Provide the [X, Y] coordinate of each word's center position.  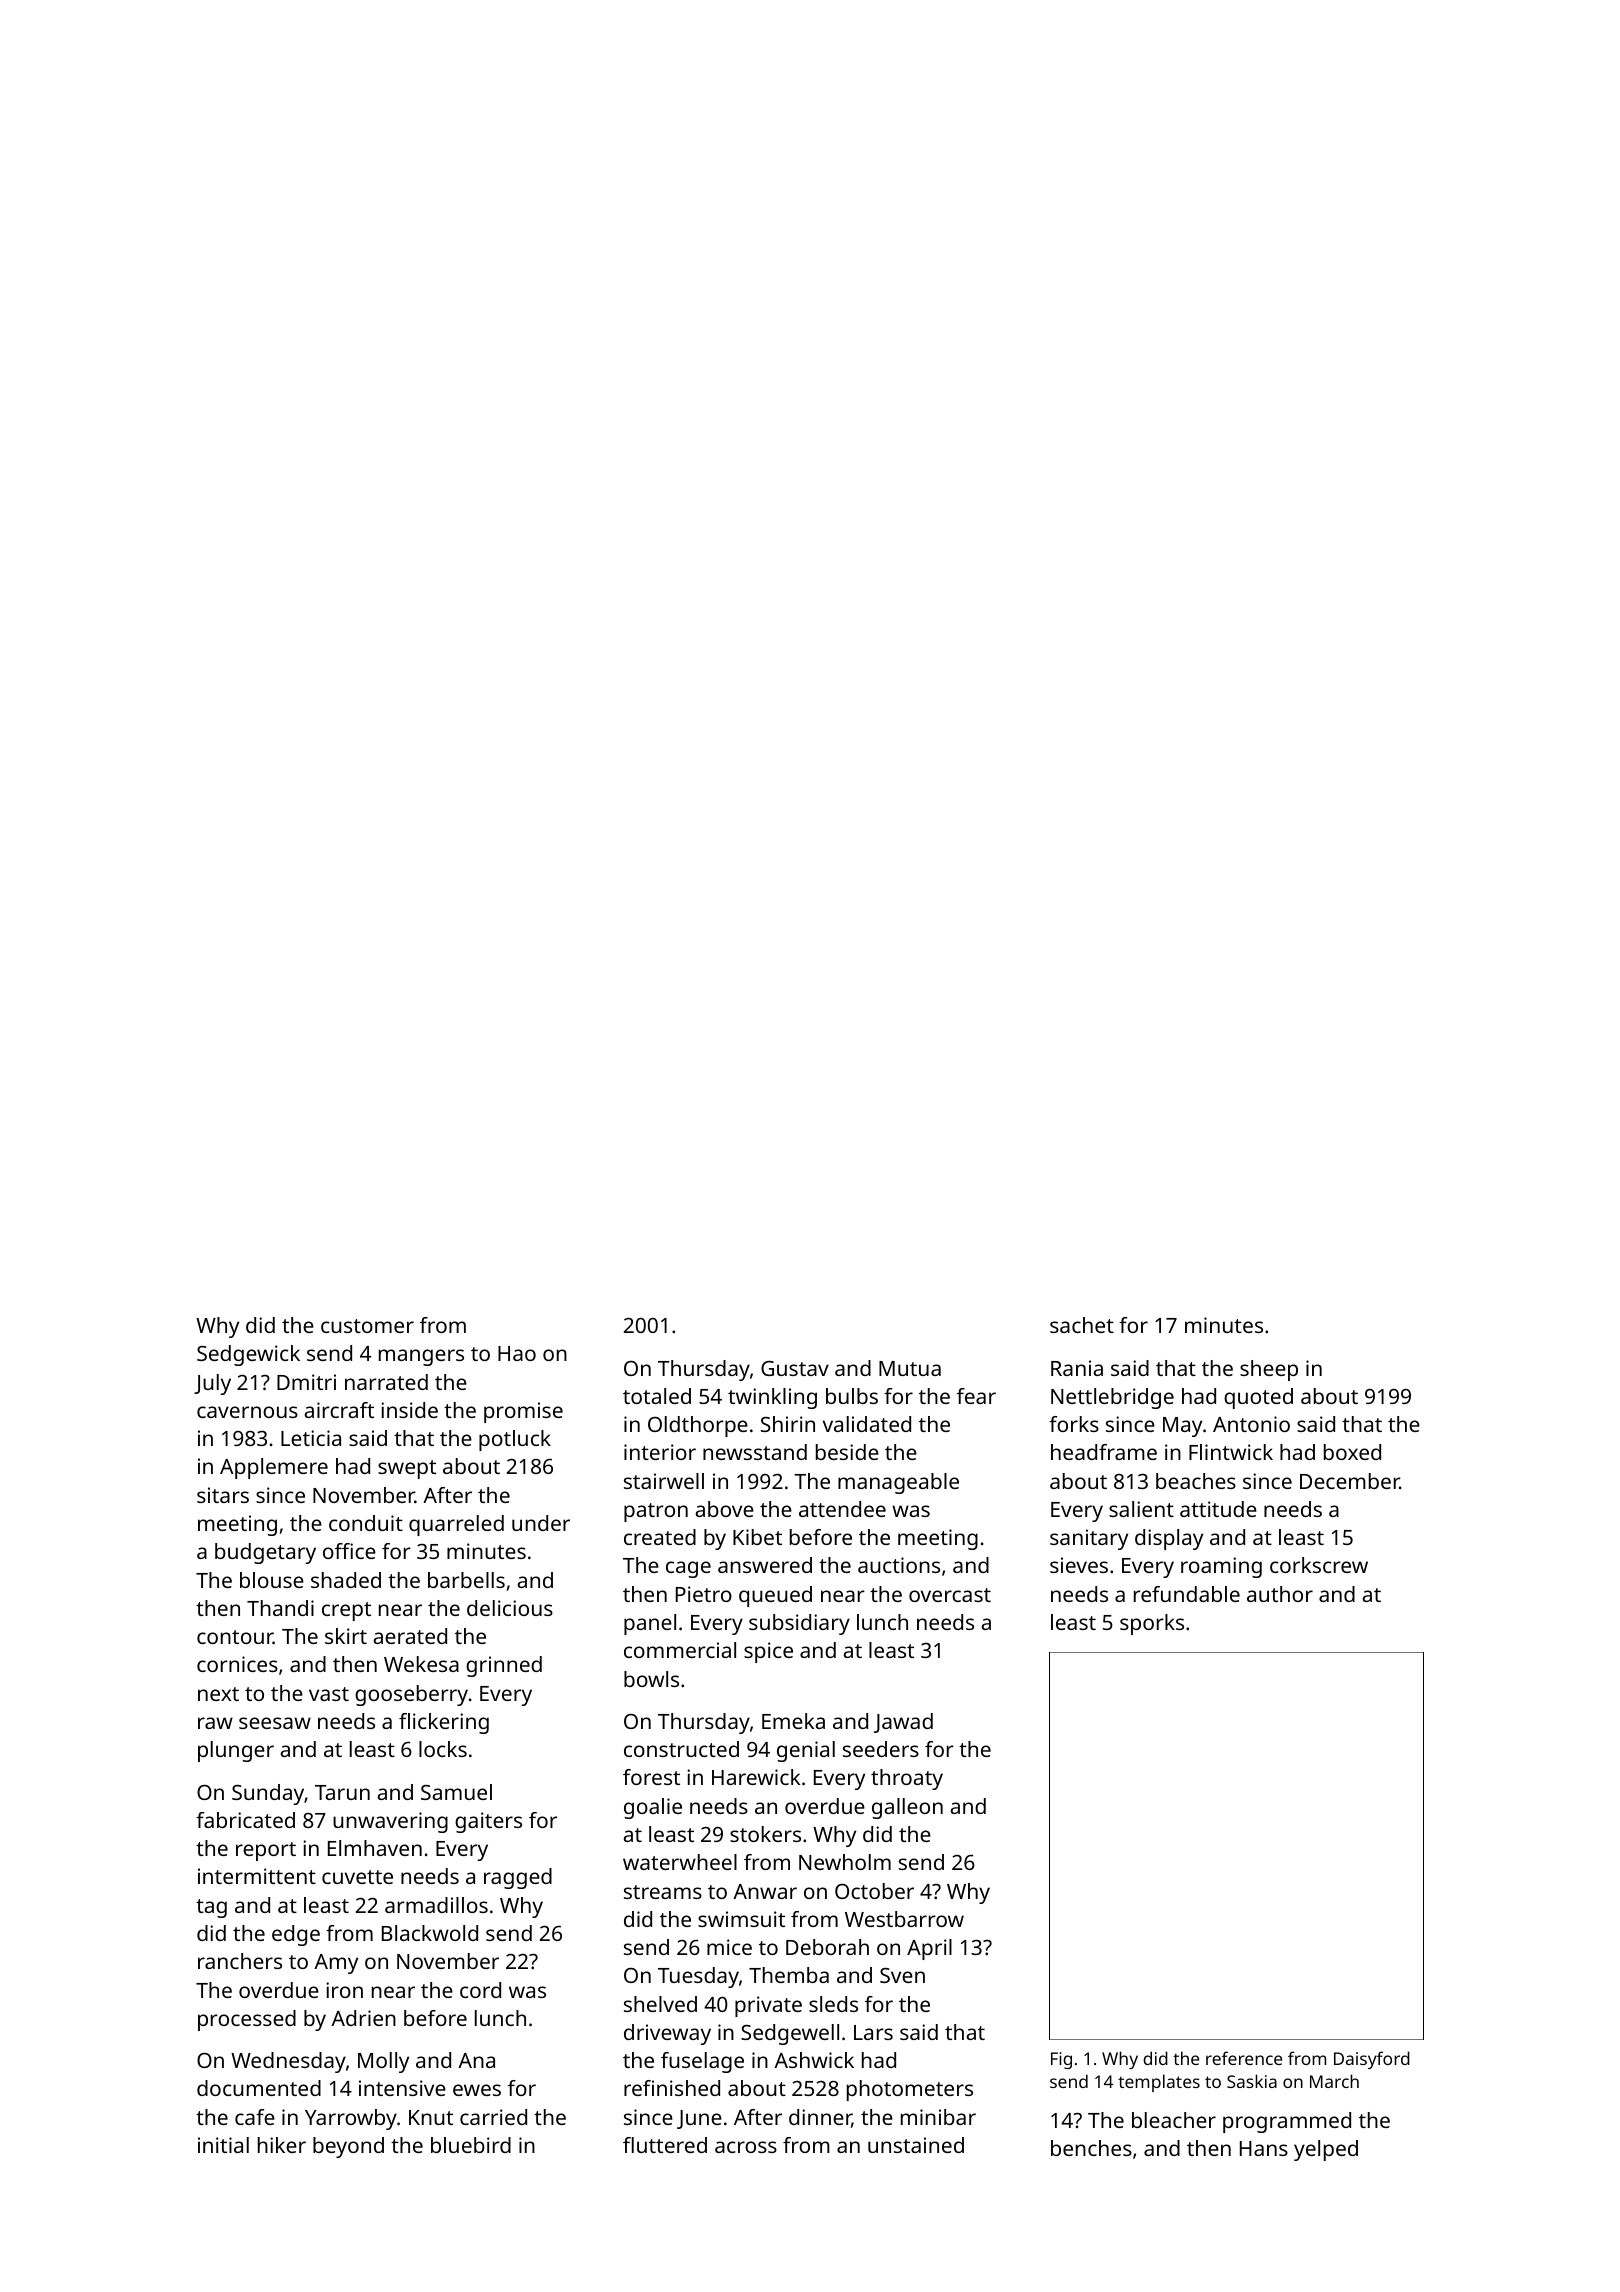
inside [409, 1410]
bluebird [471, 2145]
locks [443, 1749]
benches [1091, 2148]
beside [847, 1452]
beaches [1196, 1481]
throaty [907, 1779]
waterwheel [680, 1862]
